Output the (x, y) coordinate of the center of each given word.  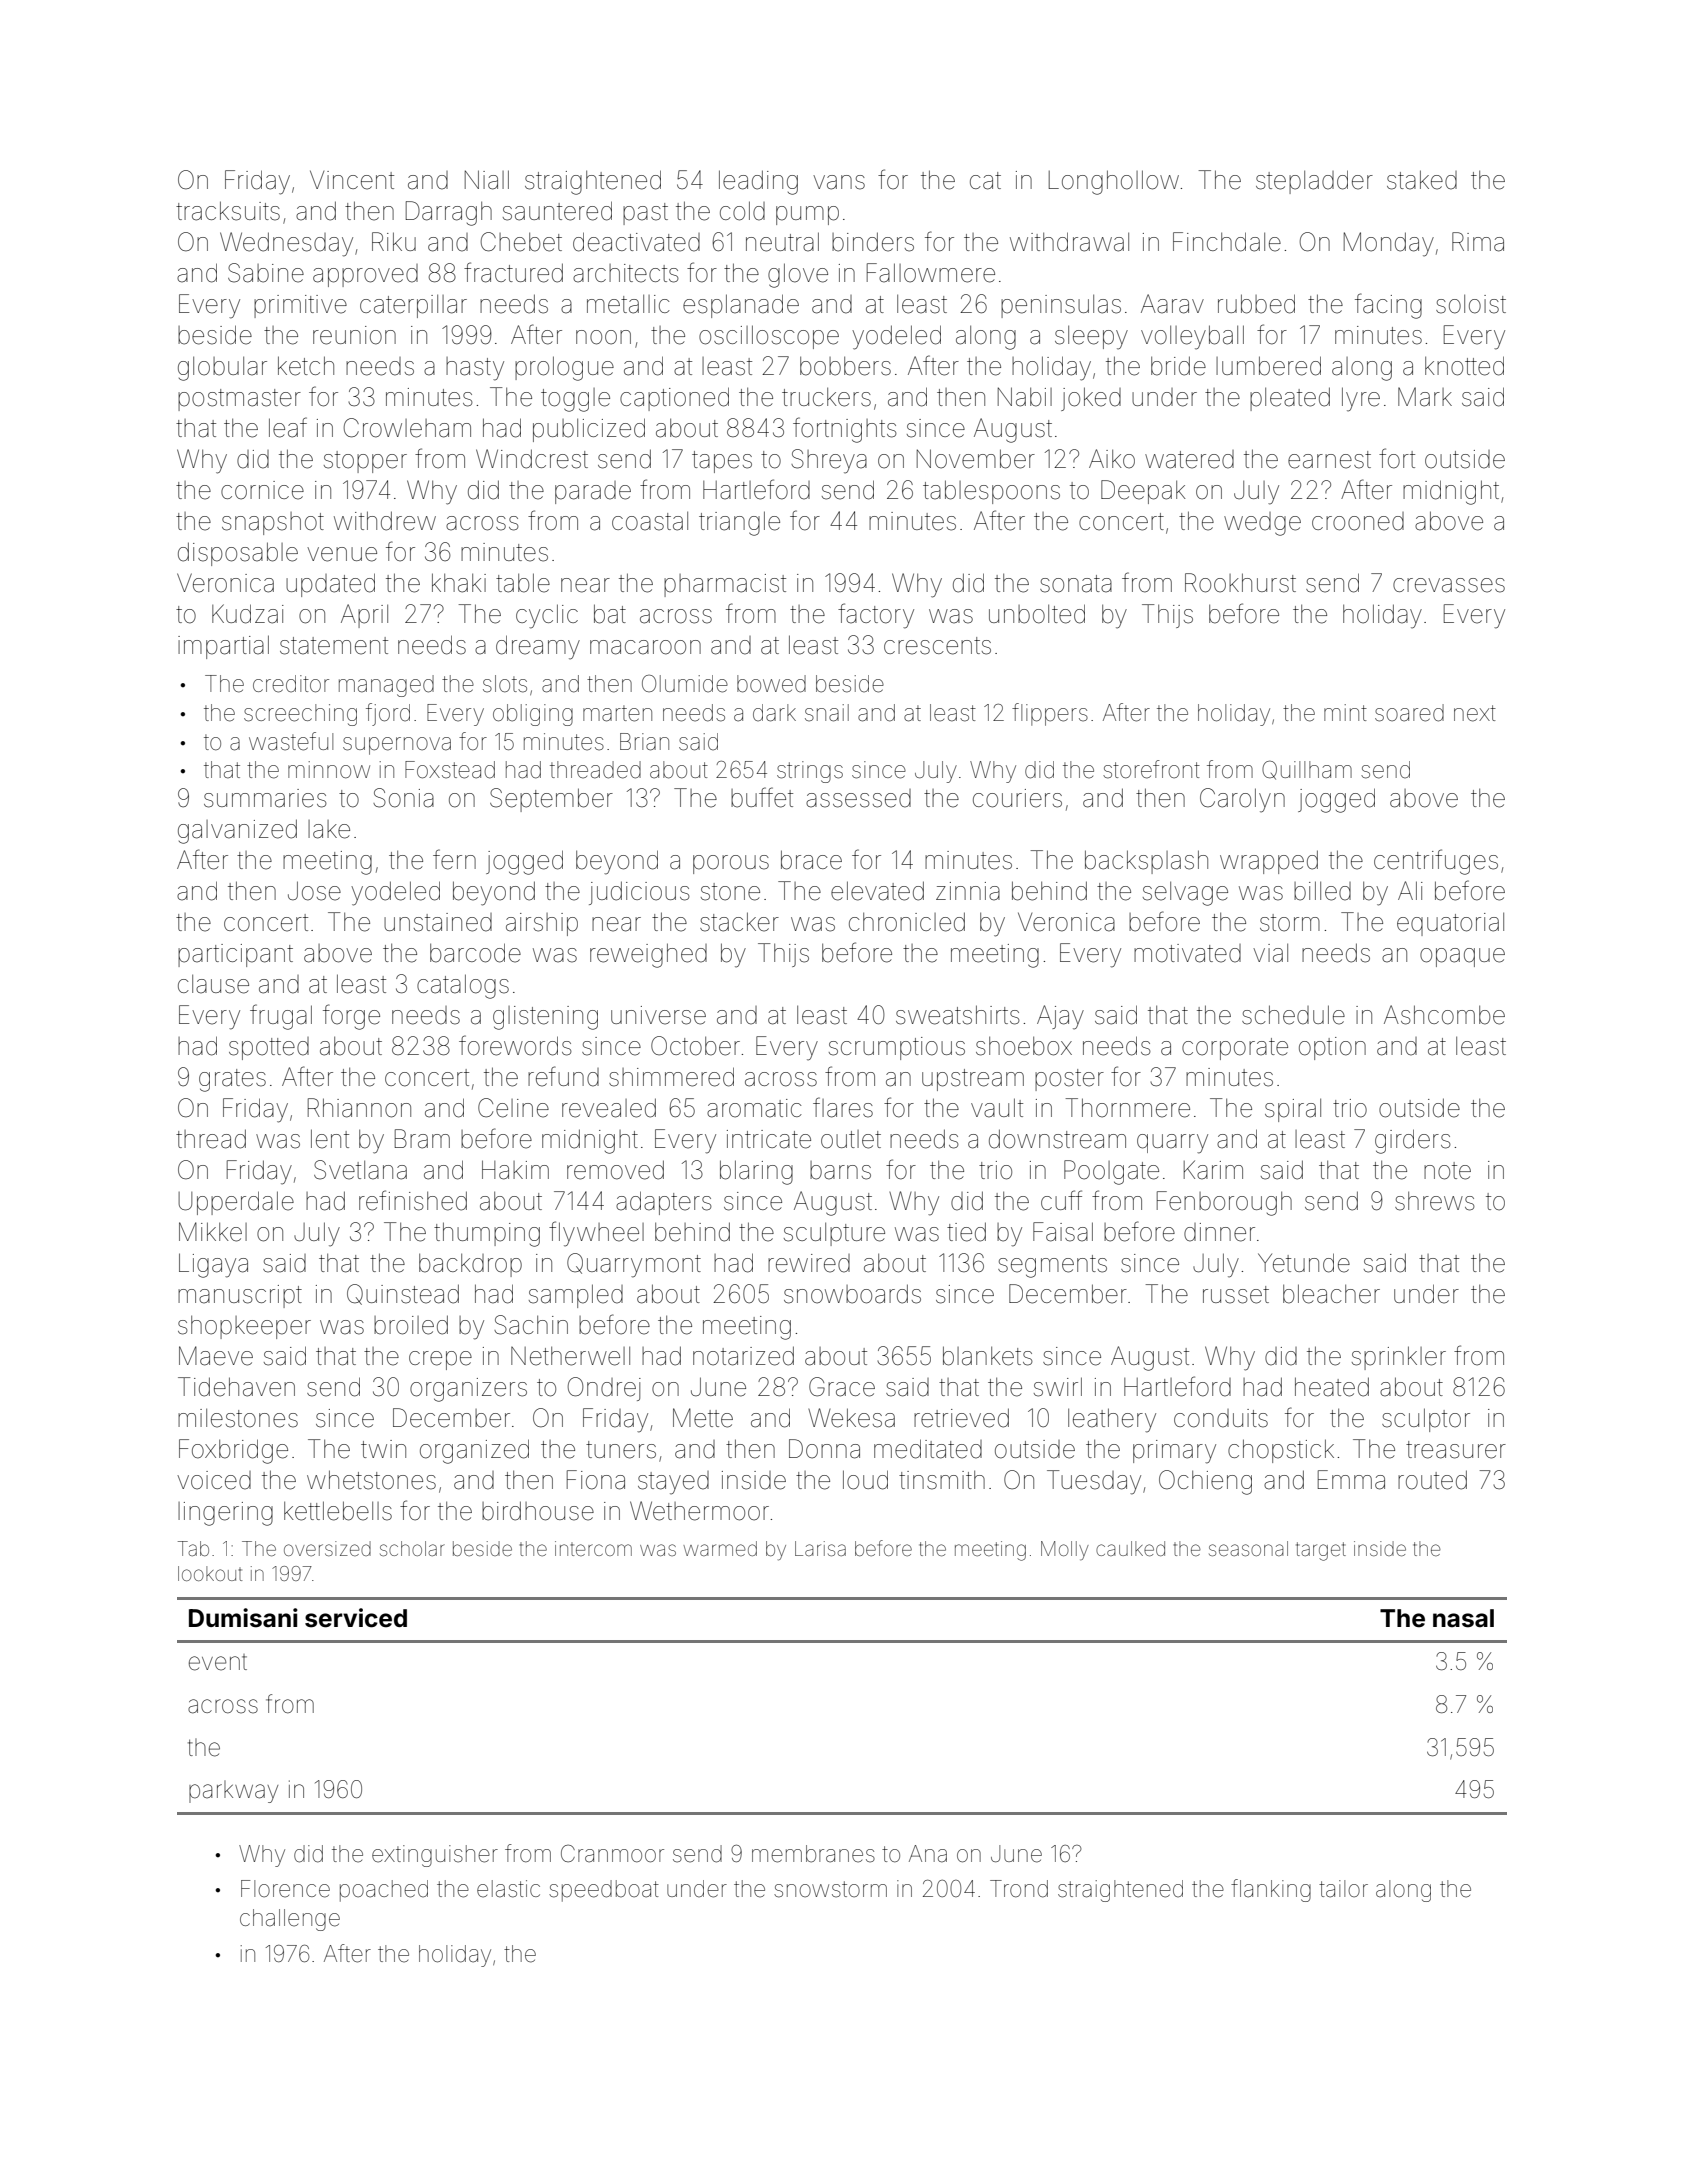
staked (1422, 180)
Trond (1019, 1889)
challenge (290, 1920)
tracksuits (228, 211)
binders (873, 242)
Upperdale (236, 1203)
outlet (851, 1139)
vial (1270, 953)
